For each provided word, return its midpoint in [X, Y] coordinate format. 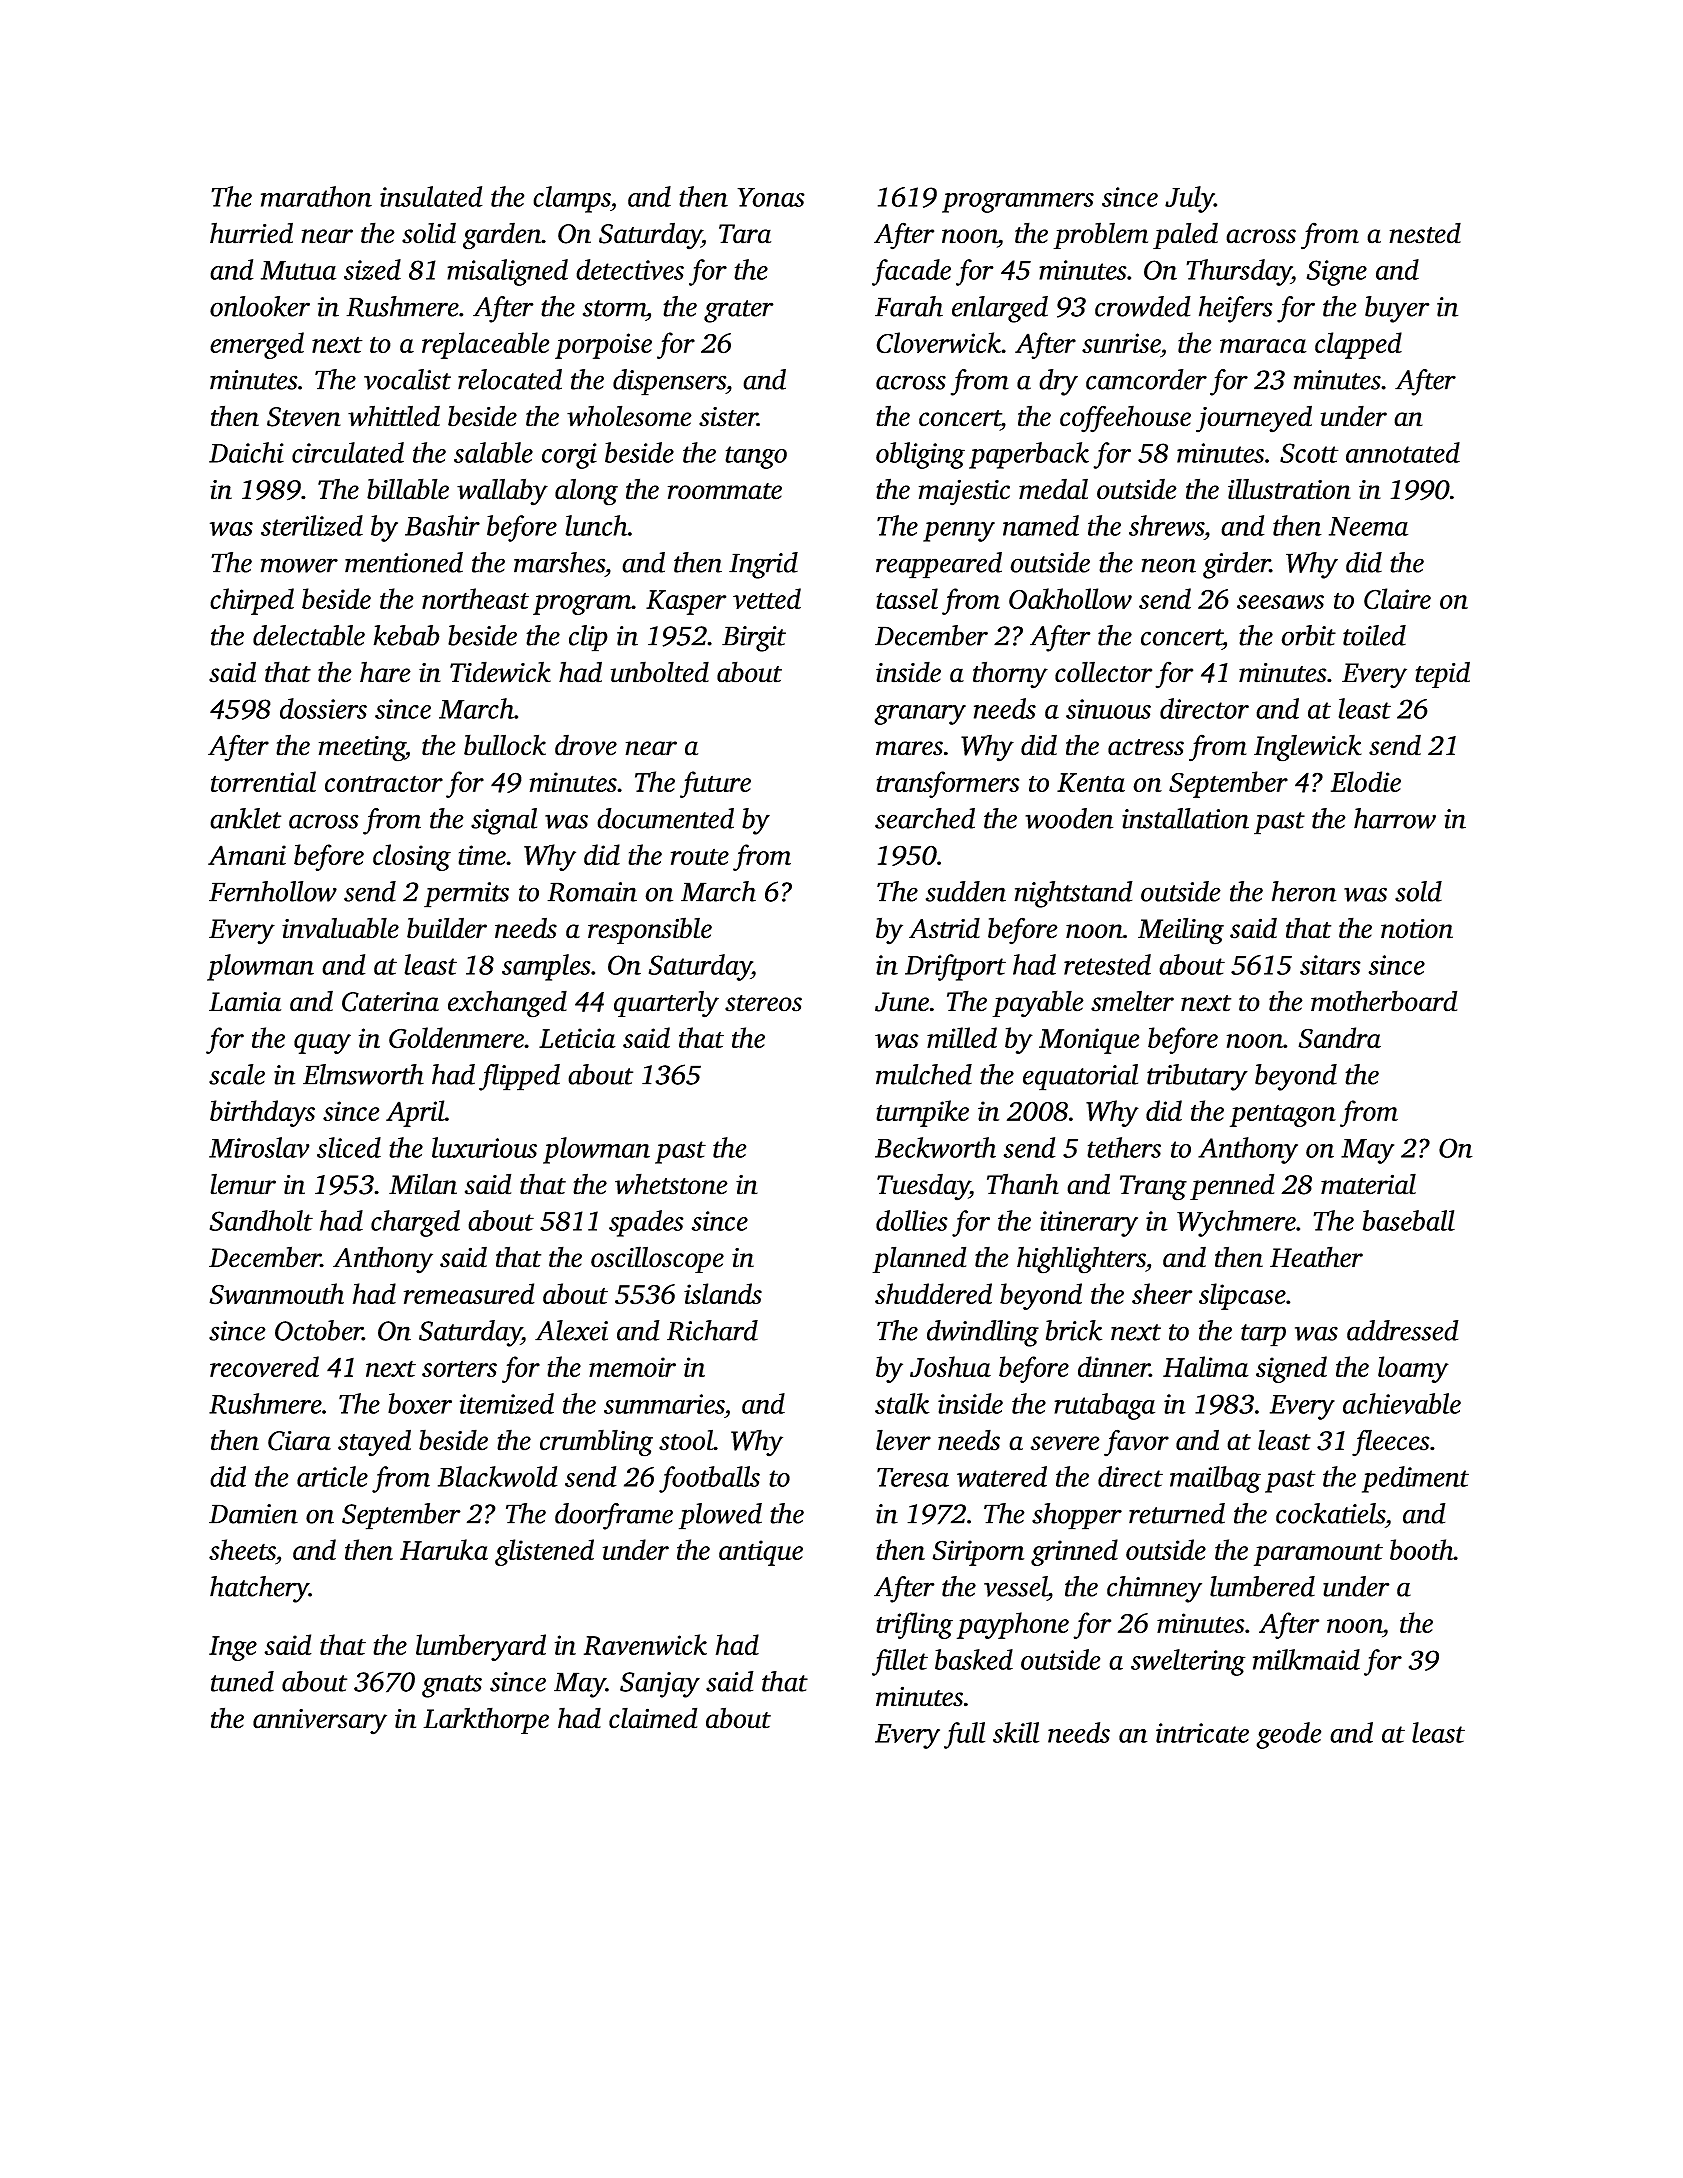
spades [646, 1223]
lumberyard [481, 1647]
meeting [362, 749]
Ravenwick [645, 1645]
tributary [1197, 1077]
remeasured [469, 1293]
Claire [1397, 599]
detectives [630, 269]
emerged [257, 345]
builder [447, 928]
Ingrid [763, 565]
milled [962, 1037]
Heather [1316, 1257]
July [1189, 199]
